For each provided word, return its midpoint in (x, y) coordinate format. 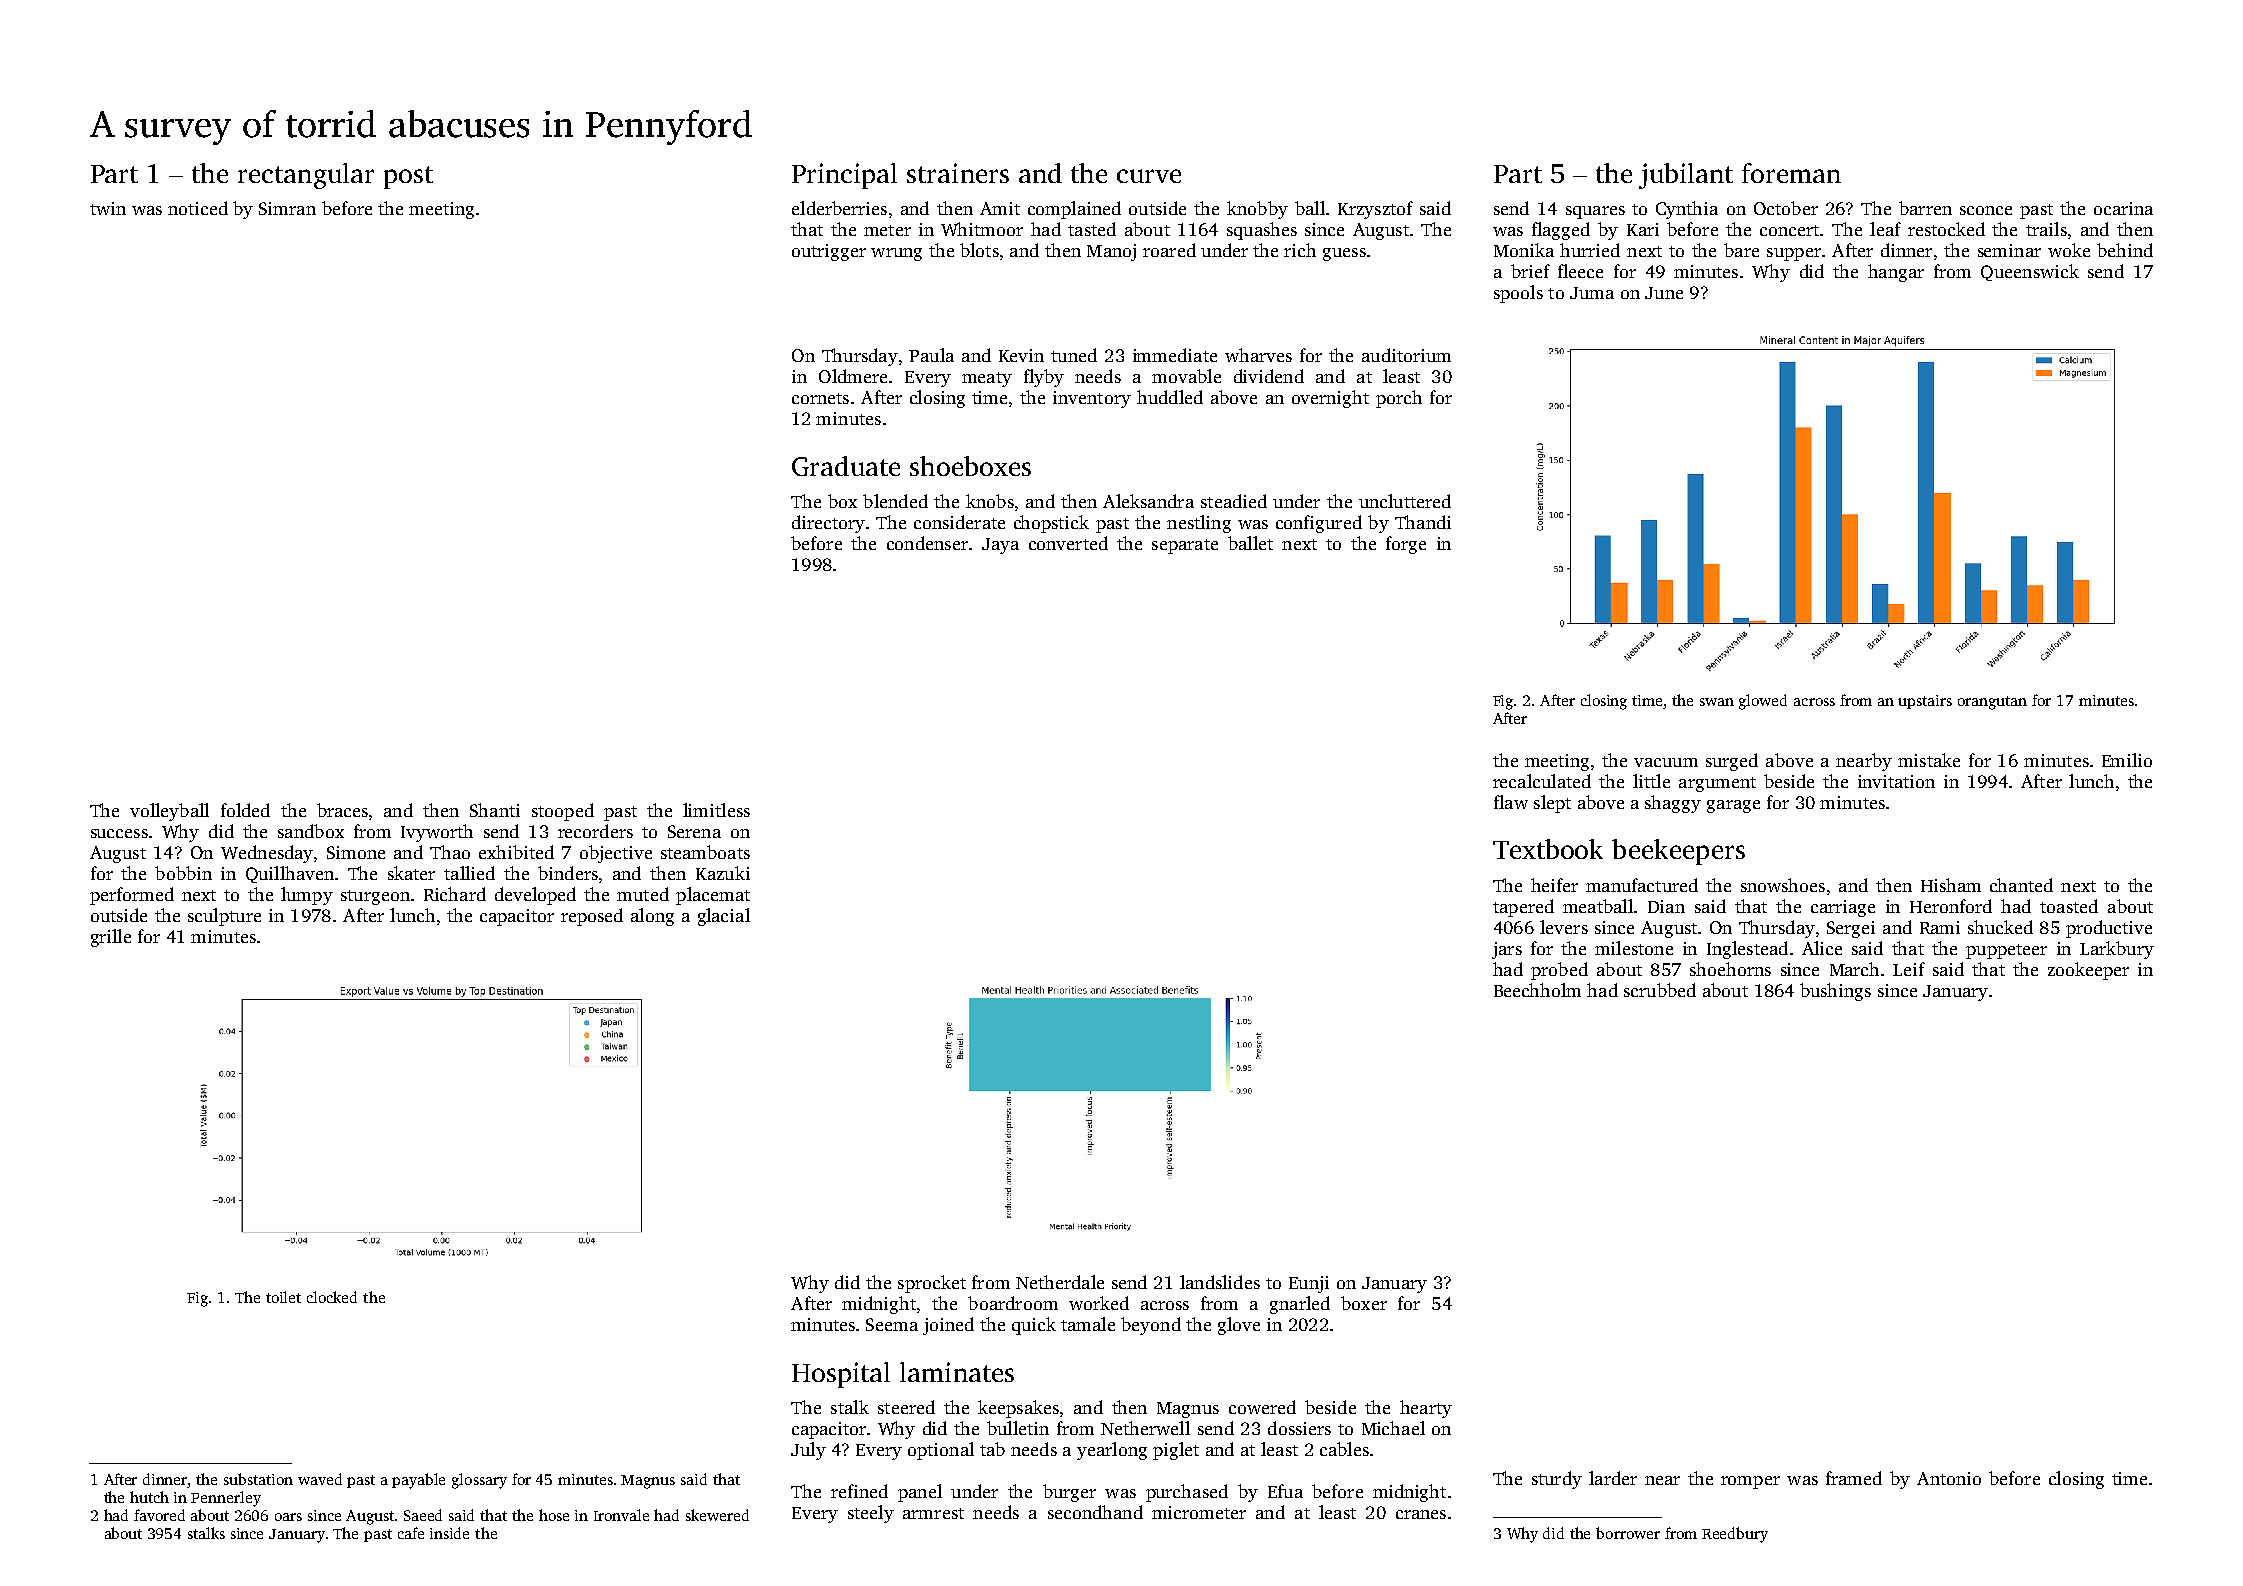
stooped (563, 812)
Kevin (1021, 355)
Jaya (1000, 546)
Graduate (846, 466)
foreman (1791, 173)
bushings (1835, 992)
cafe (411, 1533)
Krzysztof (1375, 210)
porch (1399, 399)
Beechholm (1537, 990)
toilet (283, 1297)
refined (859, 1491)
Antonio (1949, 1478)
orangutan (1992, 703)
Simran (287, 208)
